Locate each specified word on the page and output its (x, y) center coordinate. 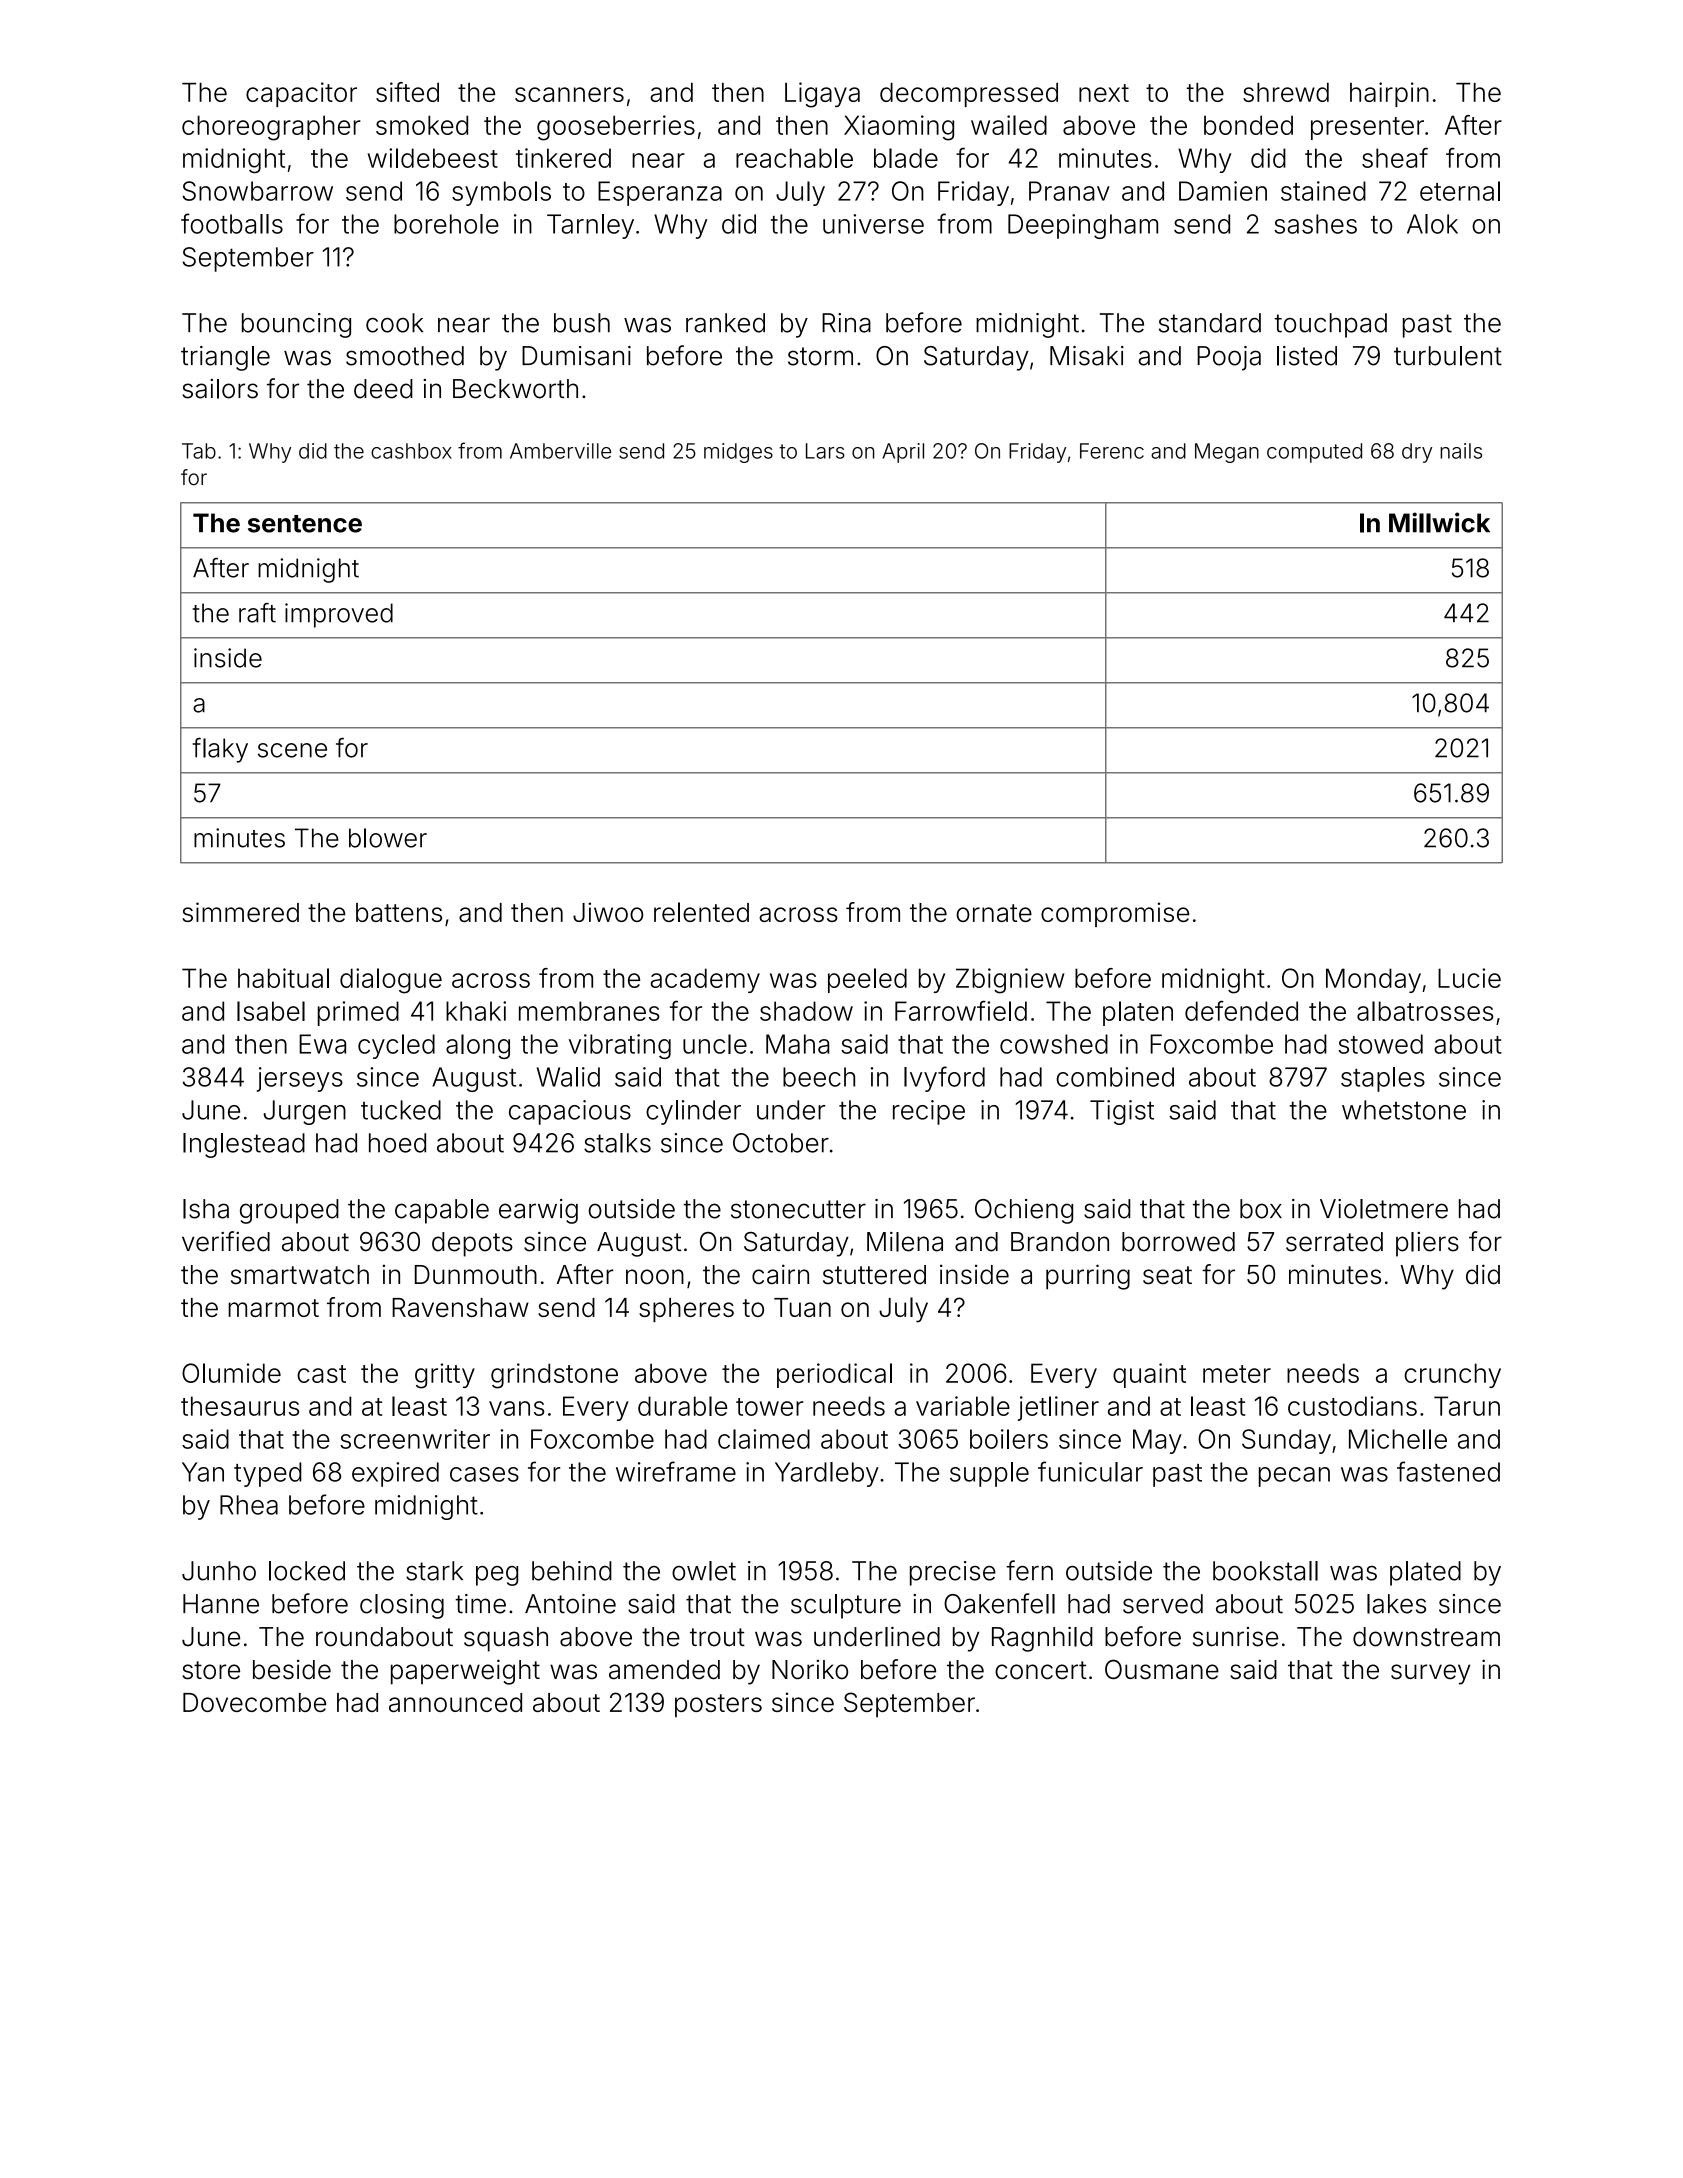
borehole (446, 224)
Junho (219, 1571)
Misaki (1087, 356)
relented (701, 912)
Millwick (1439, 522)
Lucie (1469, 978)
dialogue (391, 981)
